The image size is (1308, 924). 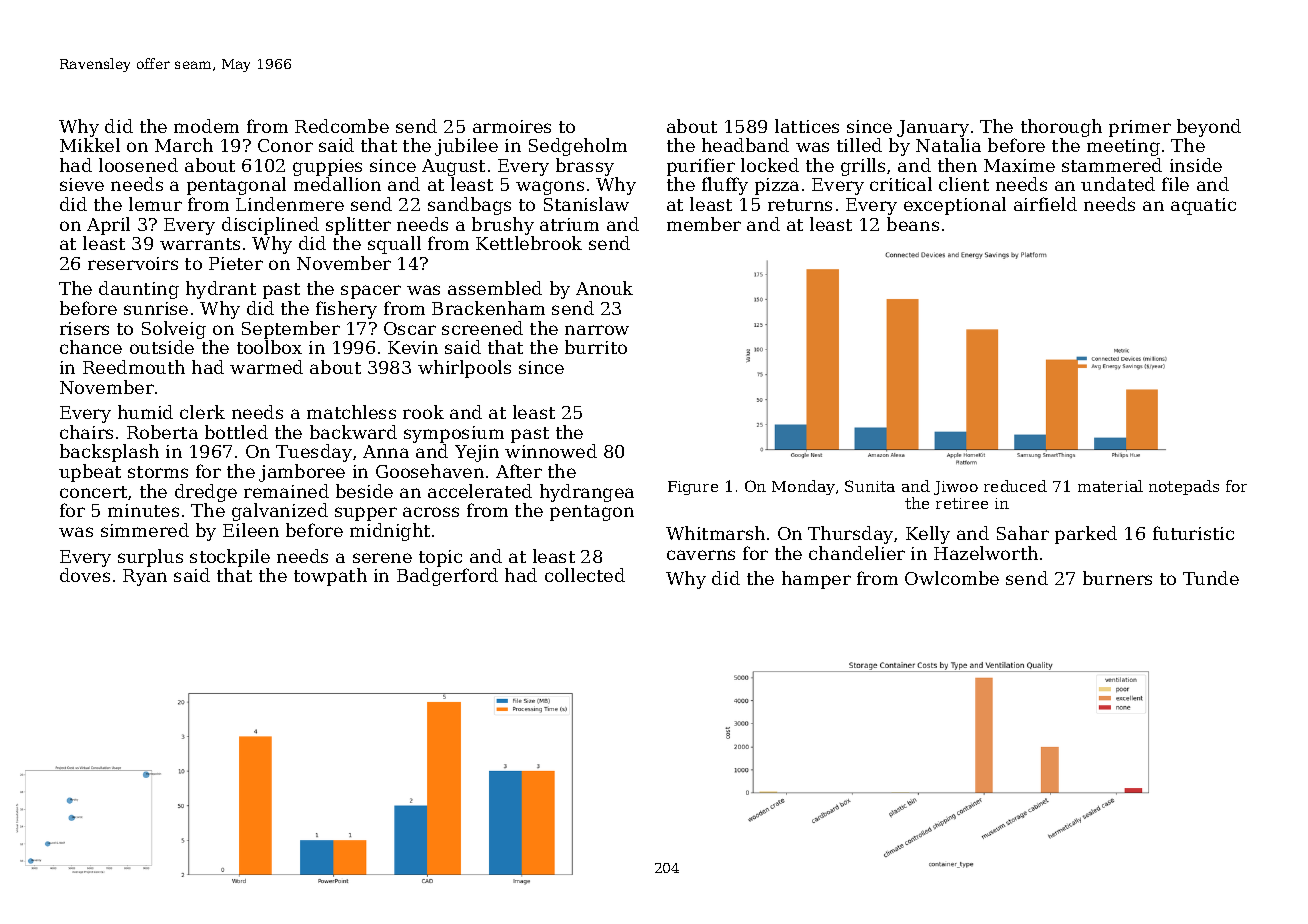 What do you see at coordinates (913, 224) in the screenshot?
I see `beans` at bounding box center [913, 224].
